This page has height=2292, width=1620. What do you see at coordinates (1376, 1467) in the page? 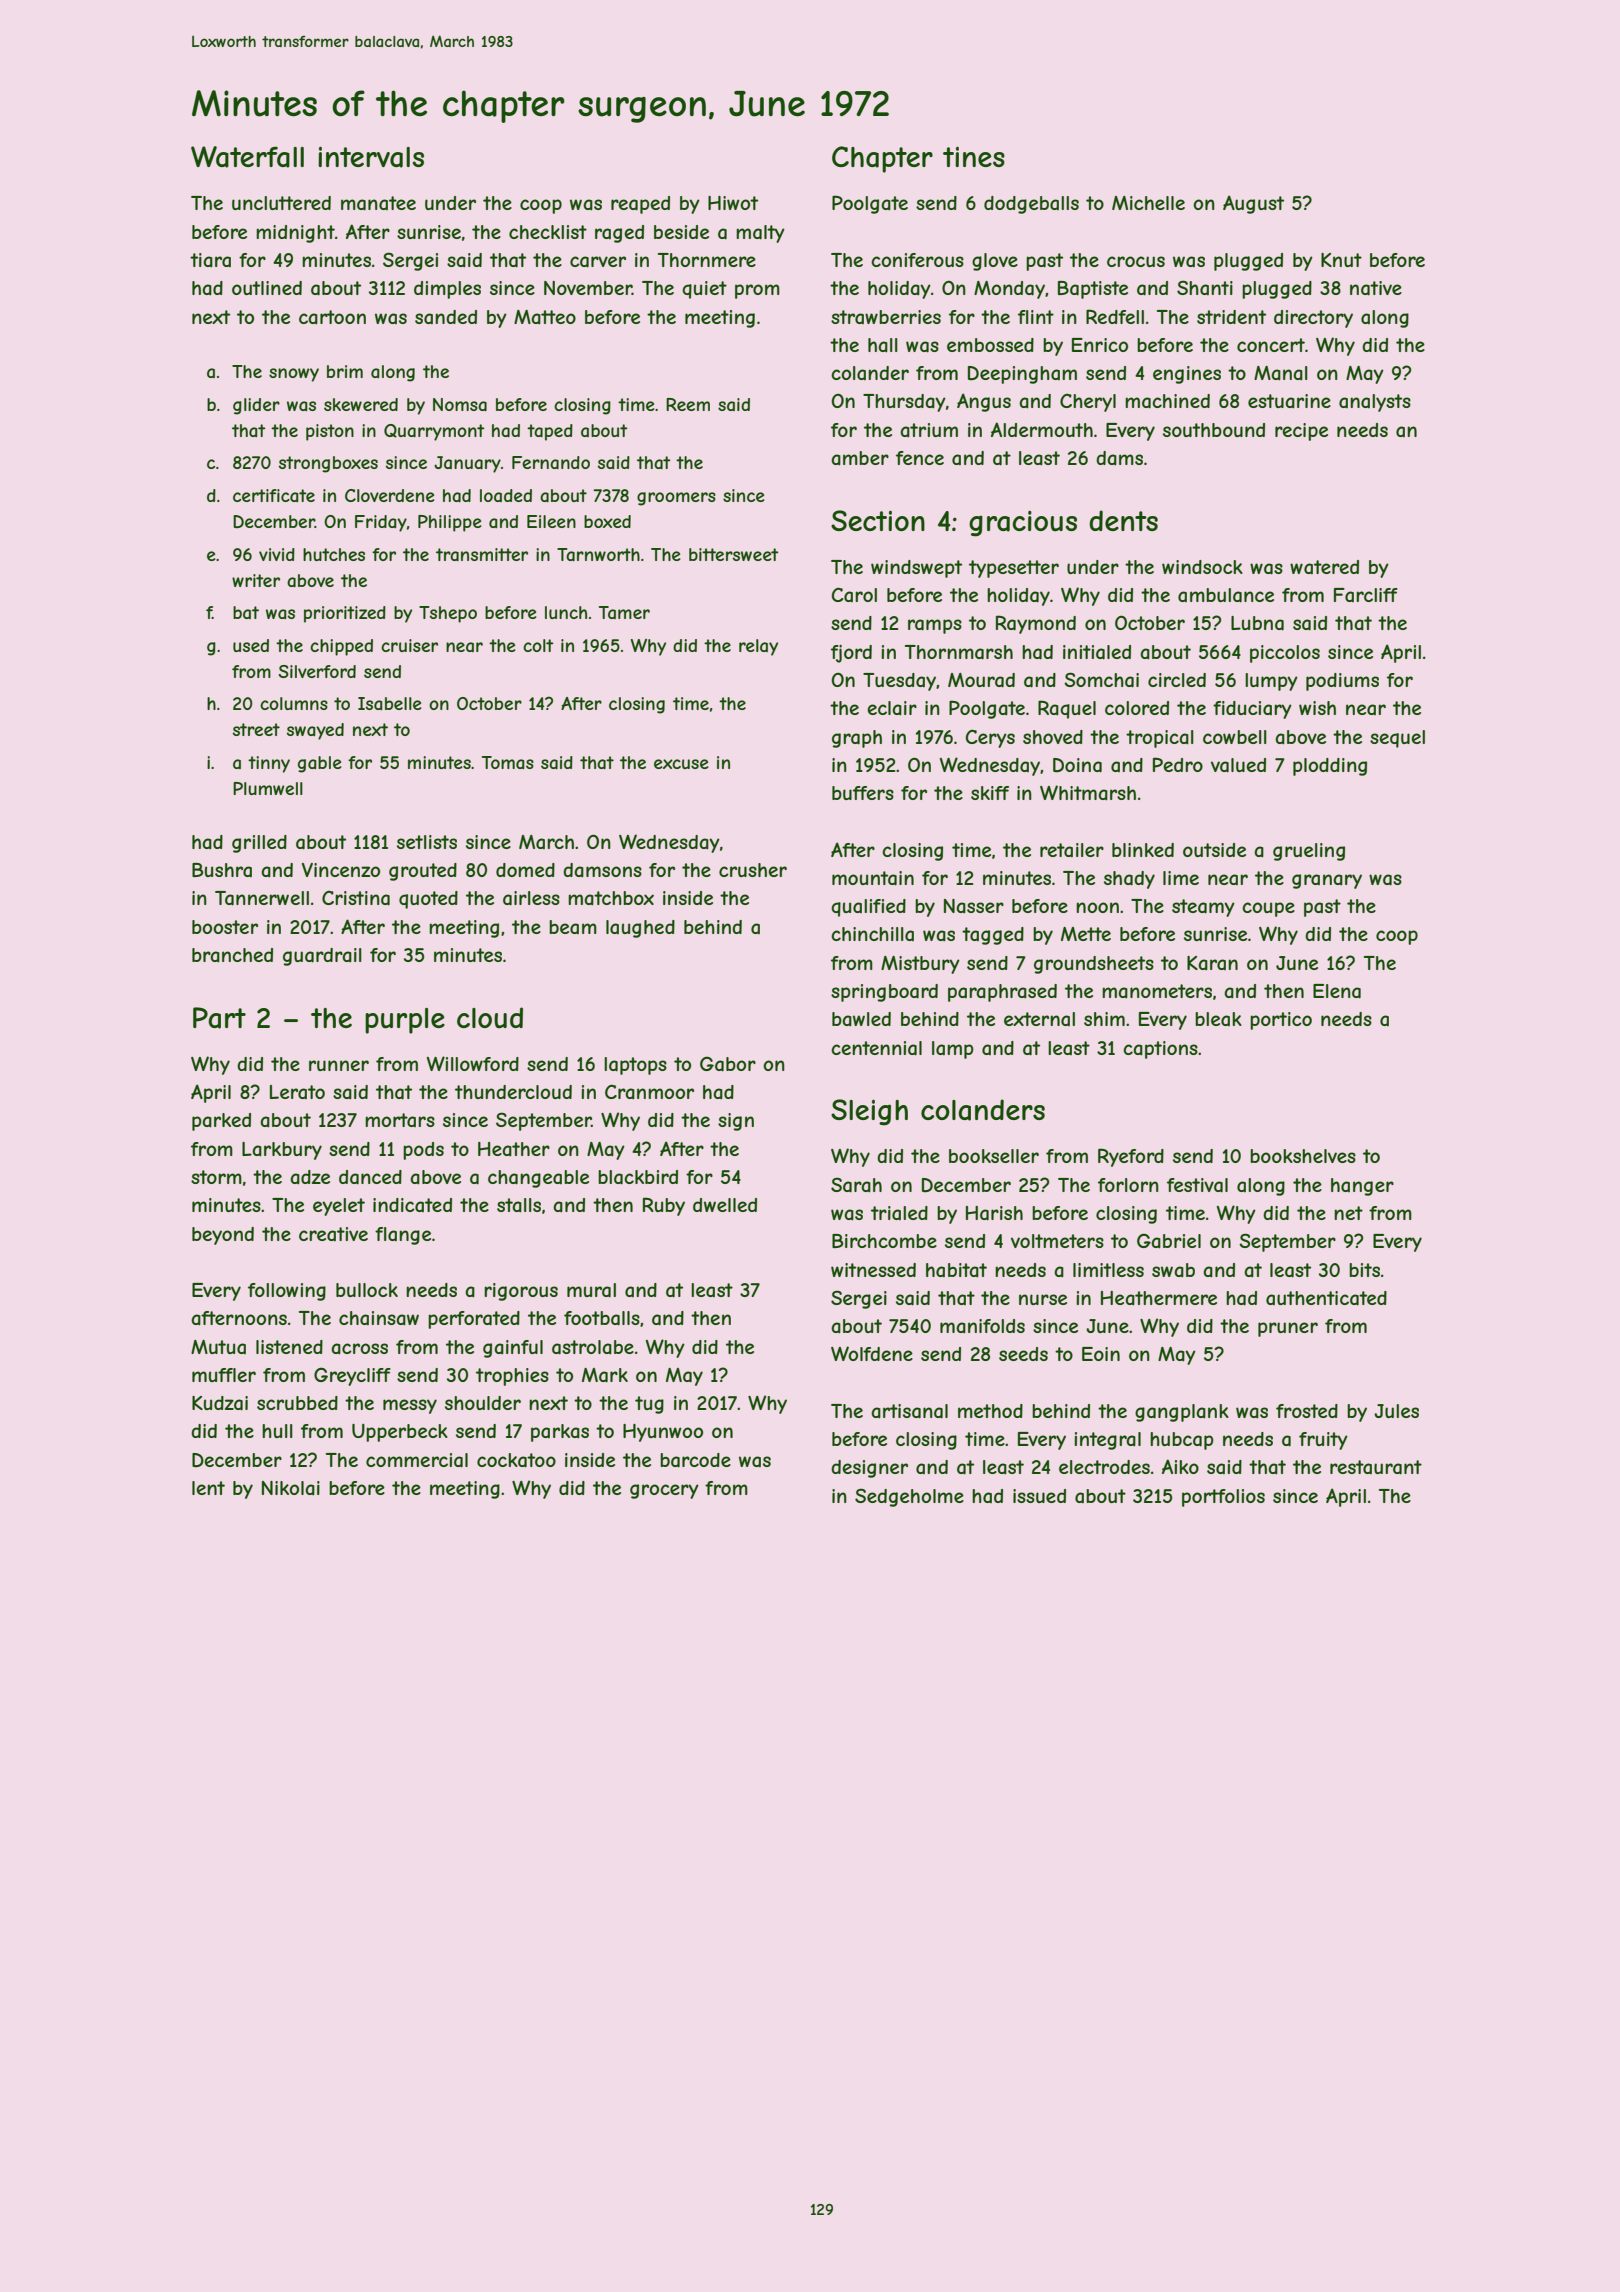
I see `restaurant` at bounding box center [1376, 1467].
